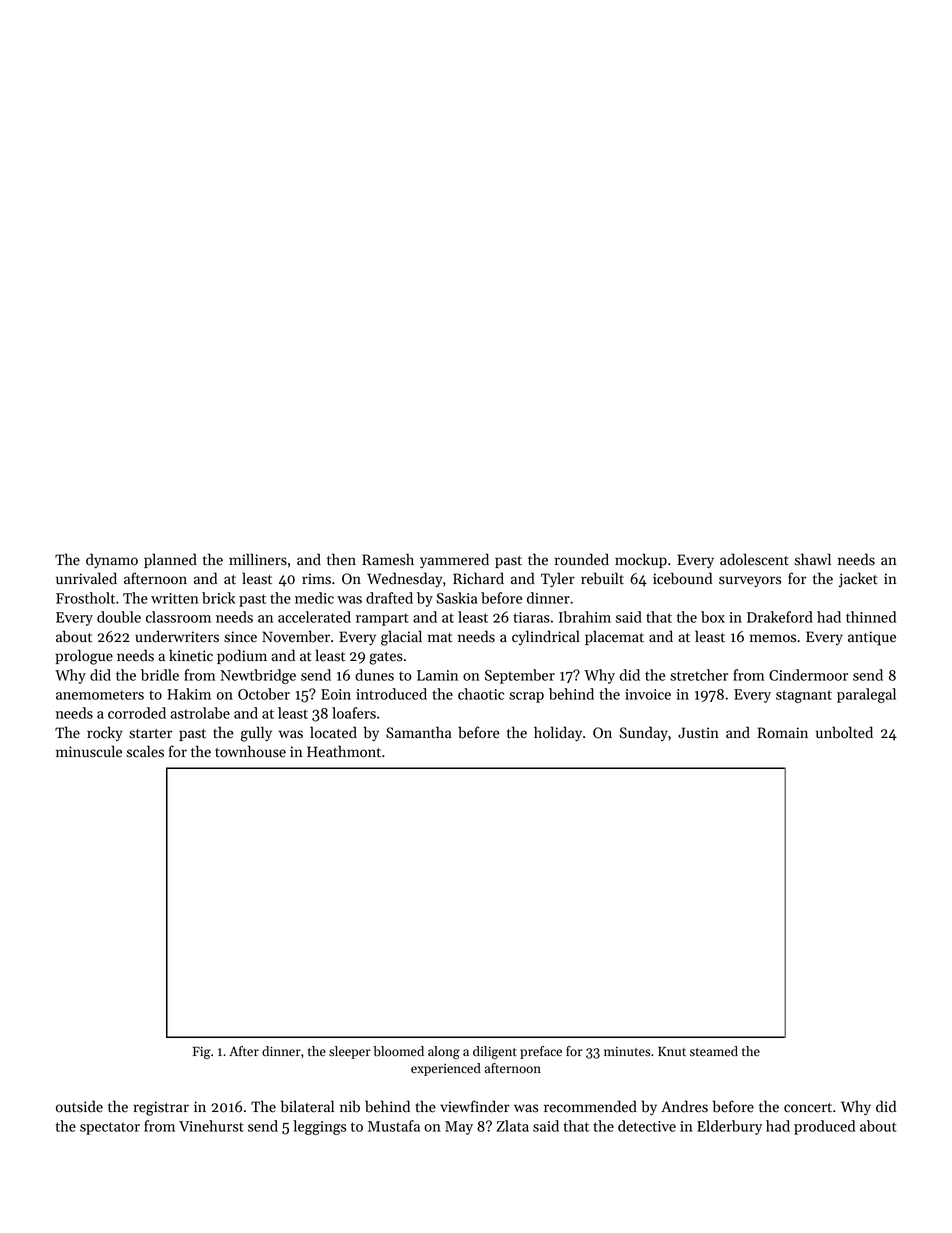 The height and width of the screenshot is (1233, 952). I want to click on Fig, so click(202, 1053).
